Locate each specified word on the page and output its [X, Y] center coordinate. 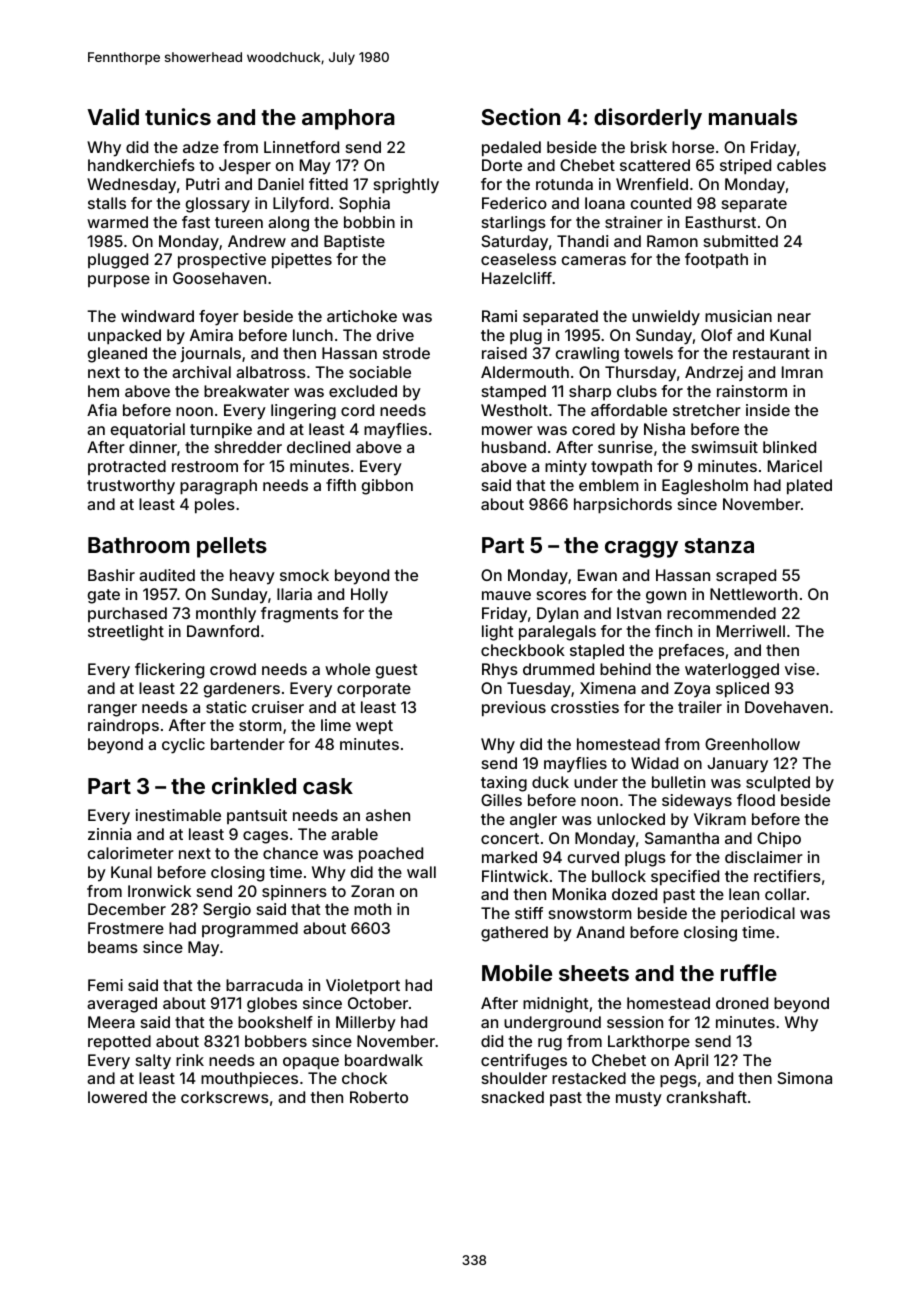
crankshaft [707, 1097]
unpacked [124, 337]
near [794, 317]
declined [318, 447]
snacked [513, 1097]
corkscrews [225, 1097]
